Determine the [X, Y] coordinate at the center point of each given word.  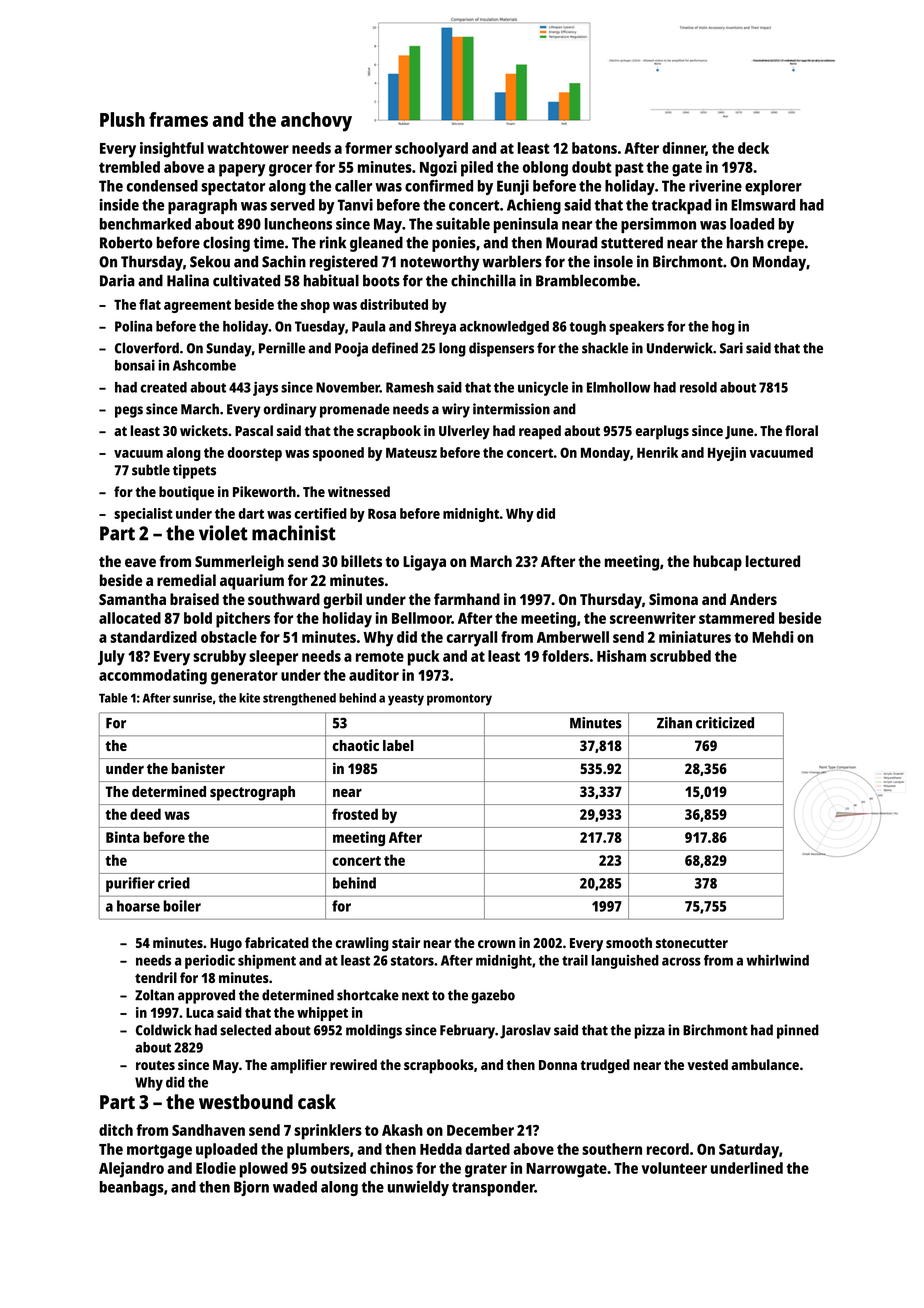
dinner [684, 149]
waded [295, 1187]
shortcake [368, 995]
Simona [673, 599]
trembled [129, 167]
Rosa [382, 514]
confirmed [439, 185]
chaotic [356, 745]
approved [206, 996]
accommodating [153, 677]
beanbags [132, 1188]
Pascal [254, 430]
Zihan [674, 723]
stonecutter [692, 943]
